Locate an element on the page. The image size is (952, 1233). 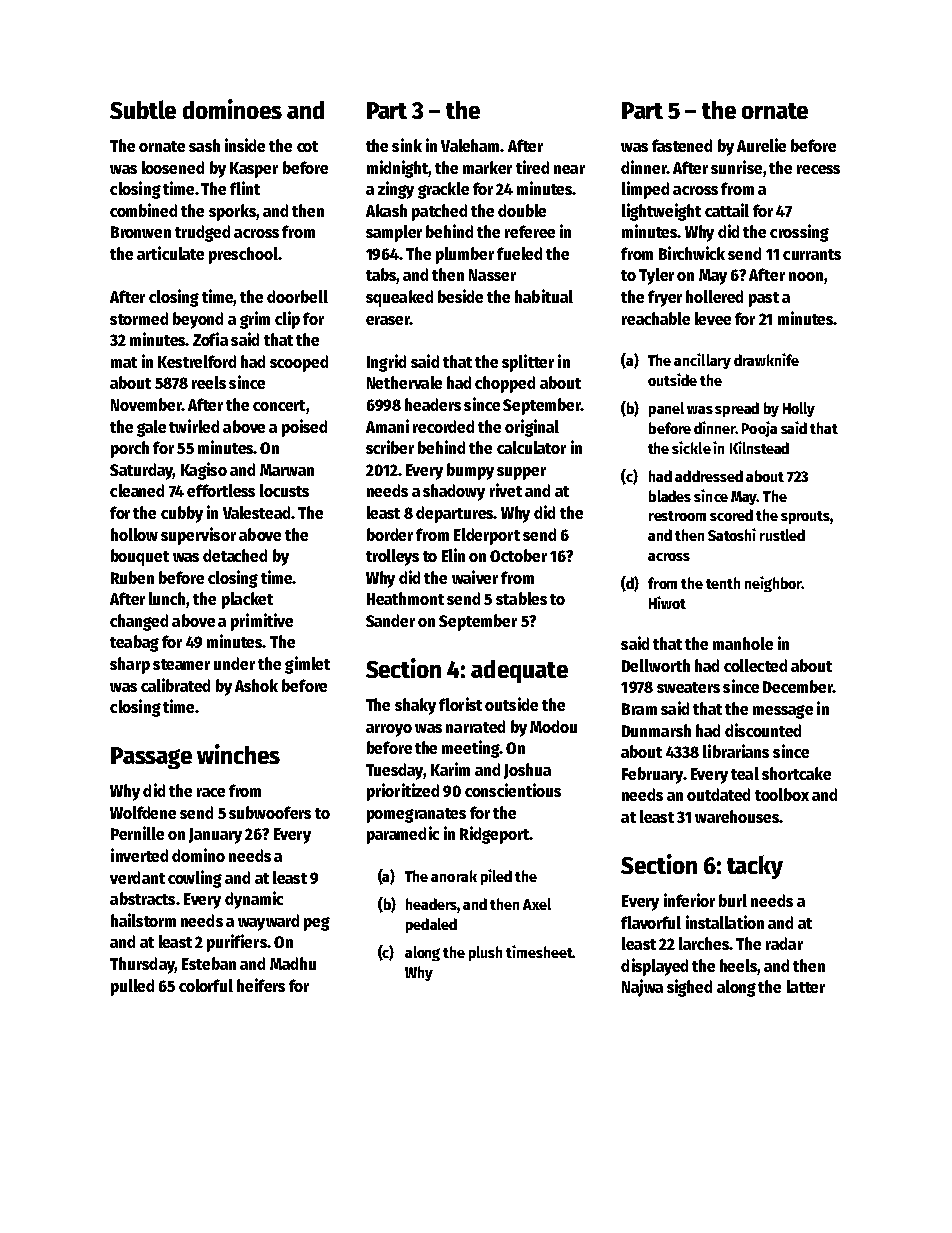
Aurelie is located at coordinates (761, 145).
